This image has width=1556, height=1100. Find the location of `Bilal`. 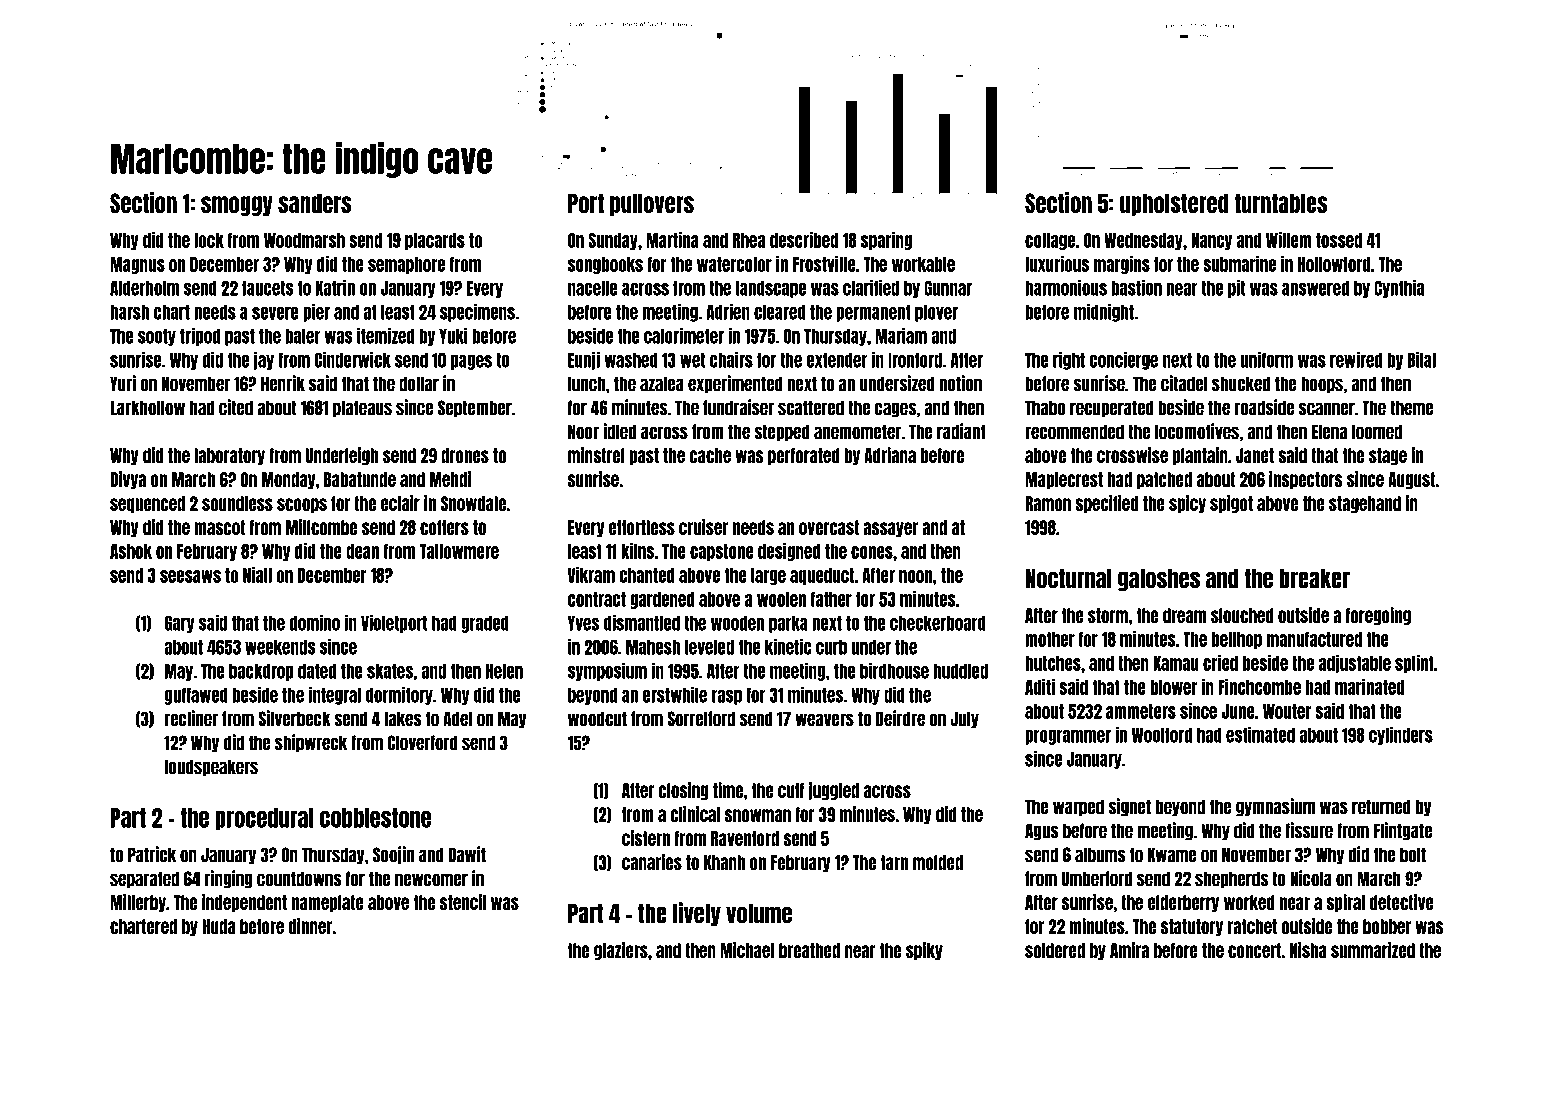

Bilal is located at coordinates (1422, 359).
